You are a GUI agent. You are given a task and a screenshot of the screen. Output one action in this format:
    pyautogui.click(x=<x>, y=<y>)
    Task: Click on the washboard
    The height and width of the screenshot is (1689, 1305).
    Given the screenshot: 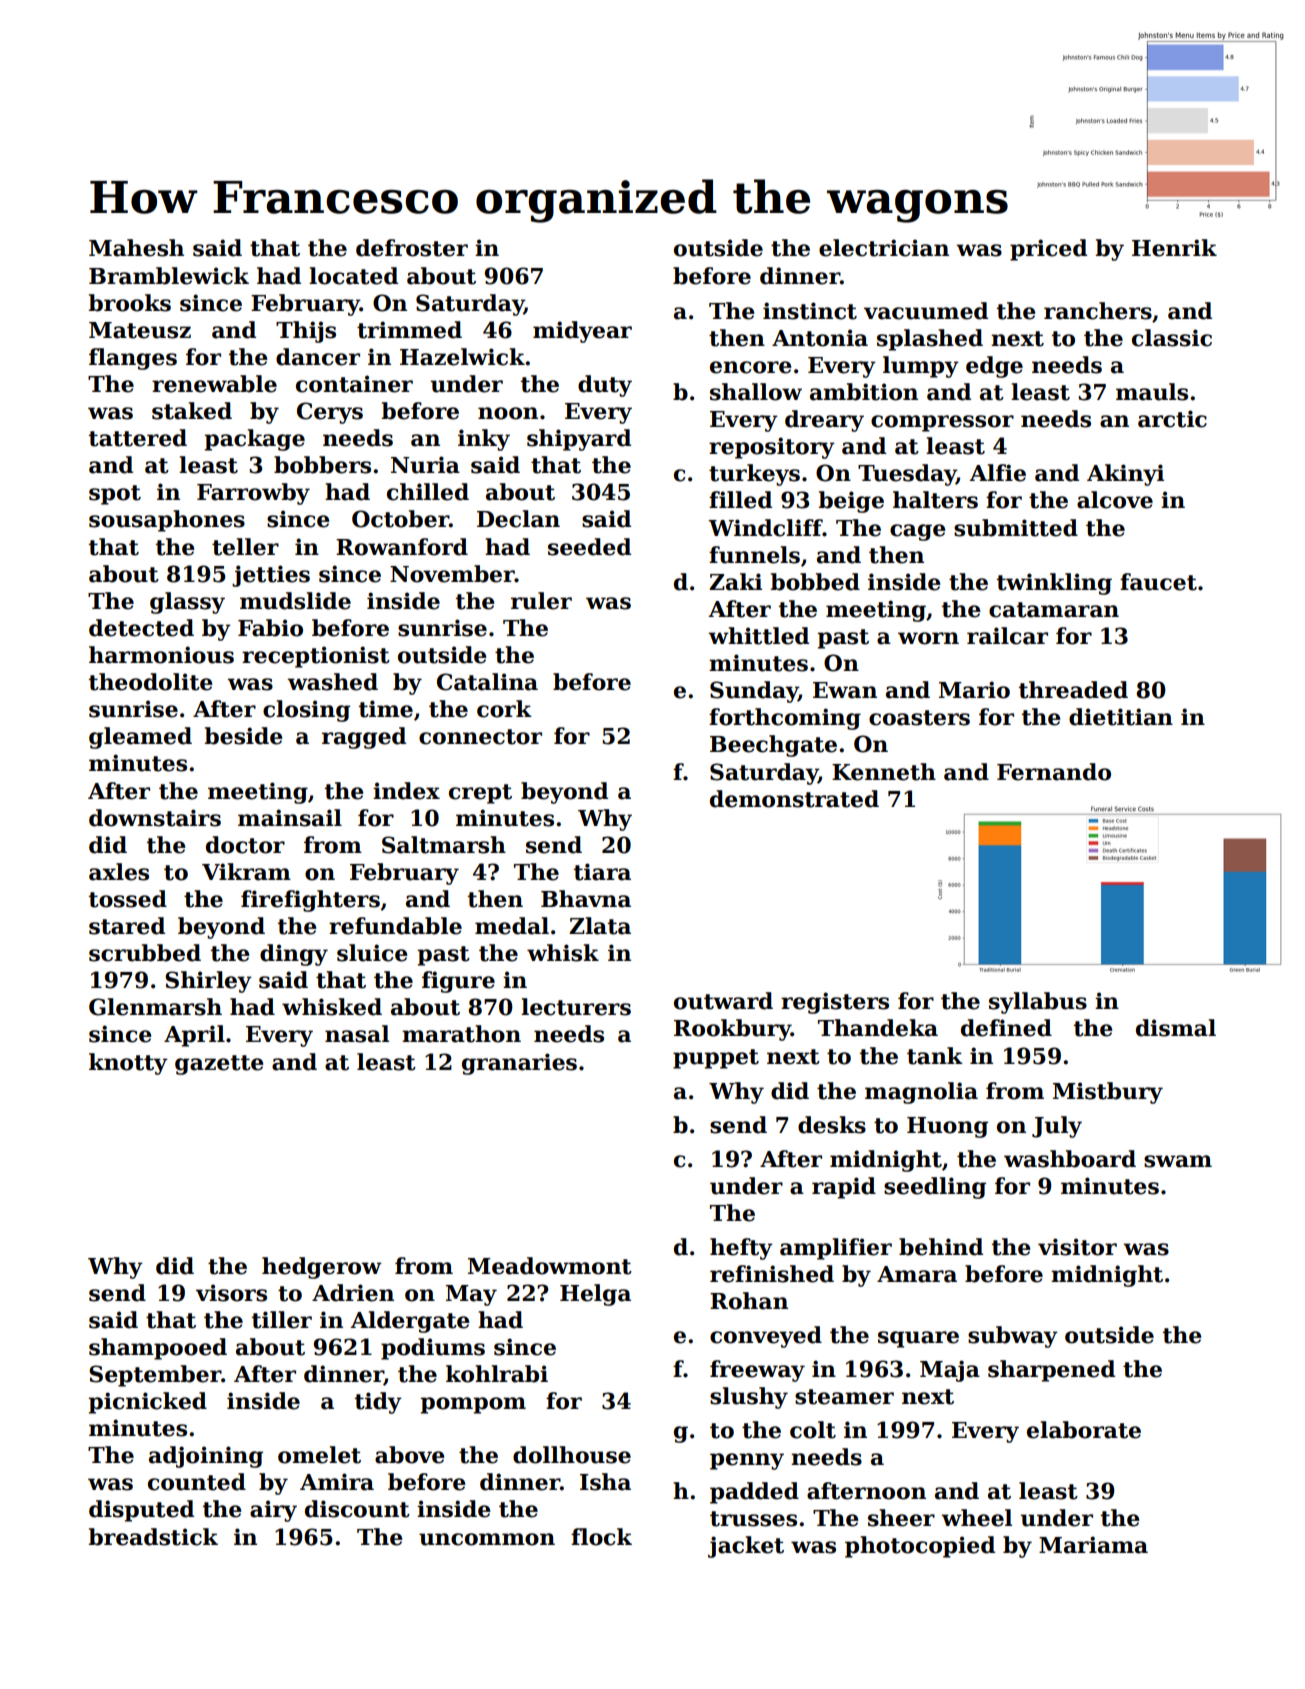 What is the action you would take?
    pyautogui.click(x=1070, y=1159)
